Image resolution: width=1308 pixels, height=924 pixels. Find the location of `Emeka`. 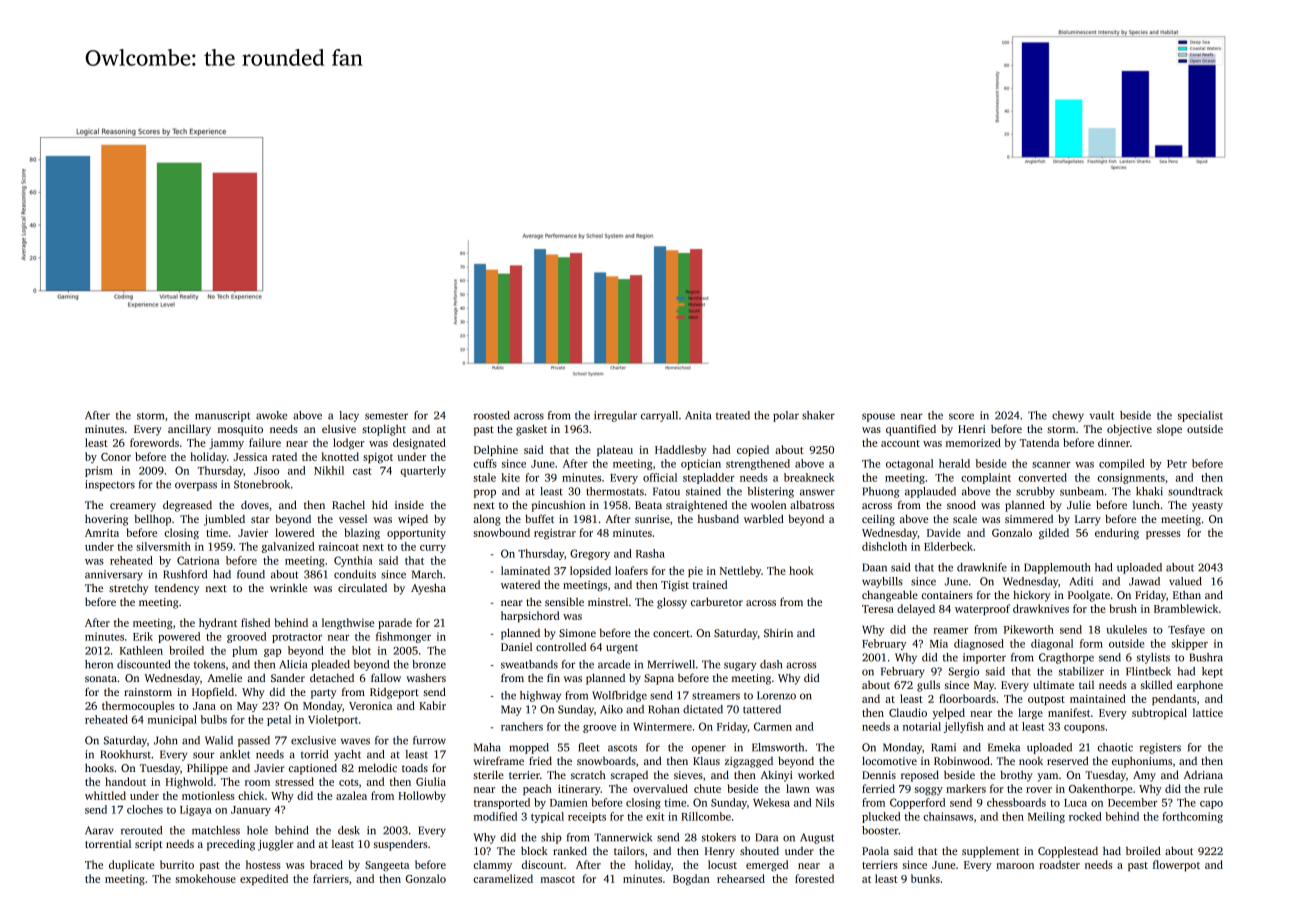

Emeka is located at coordinates (1004, 747).
